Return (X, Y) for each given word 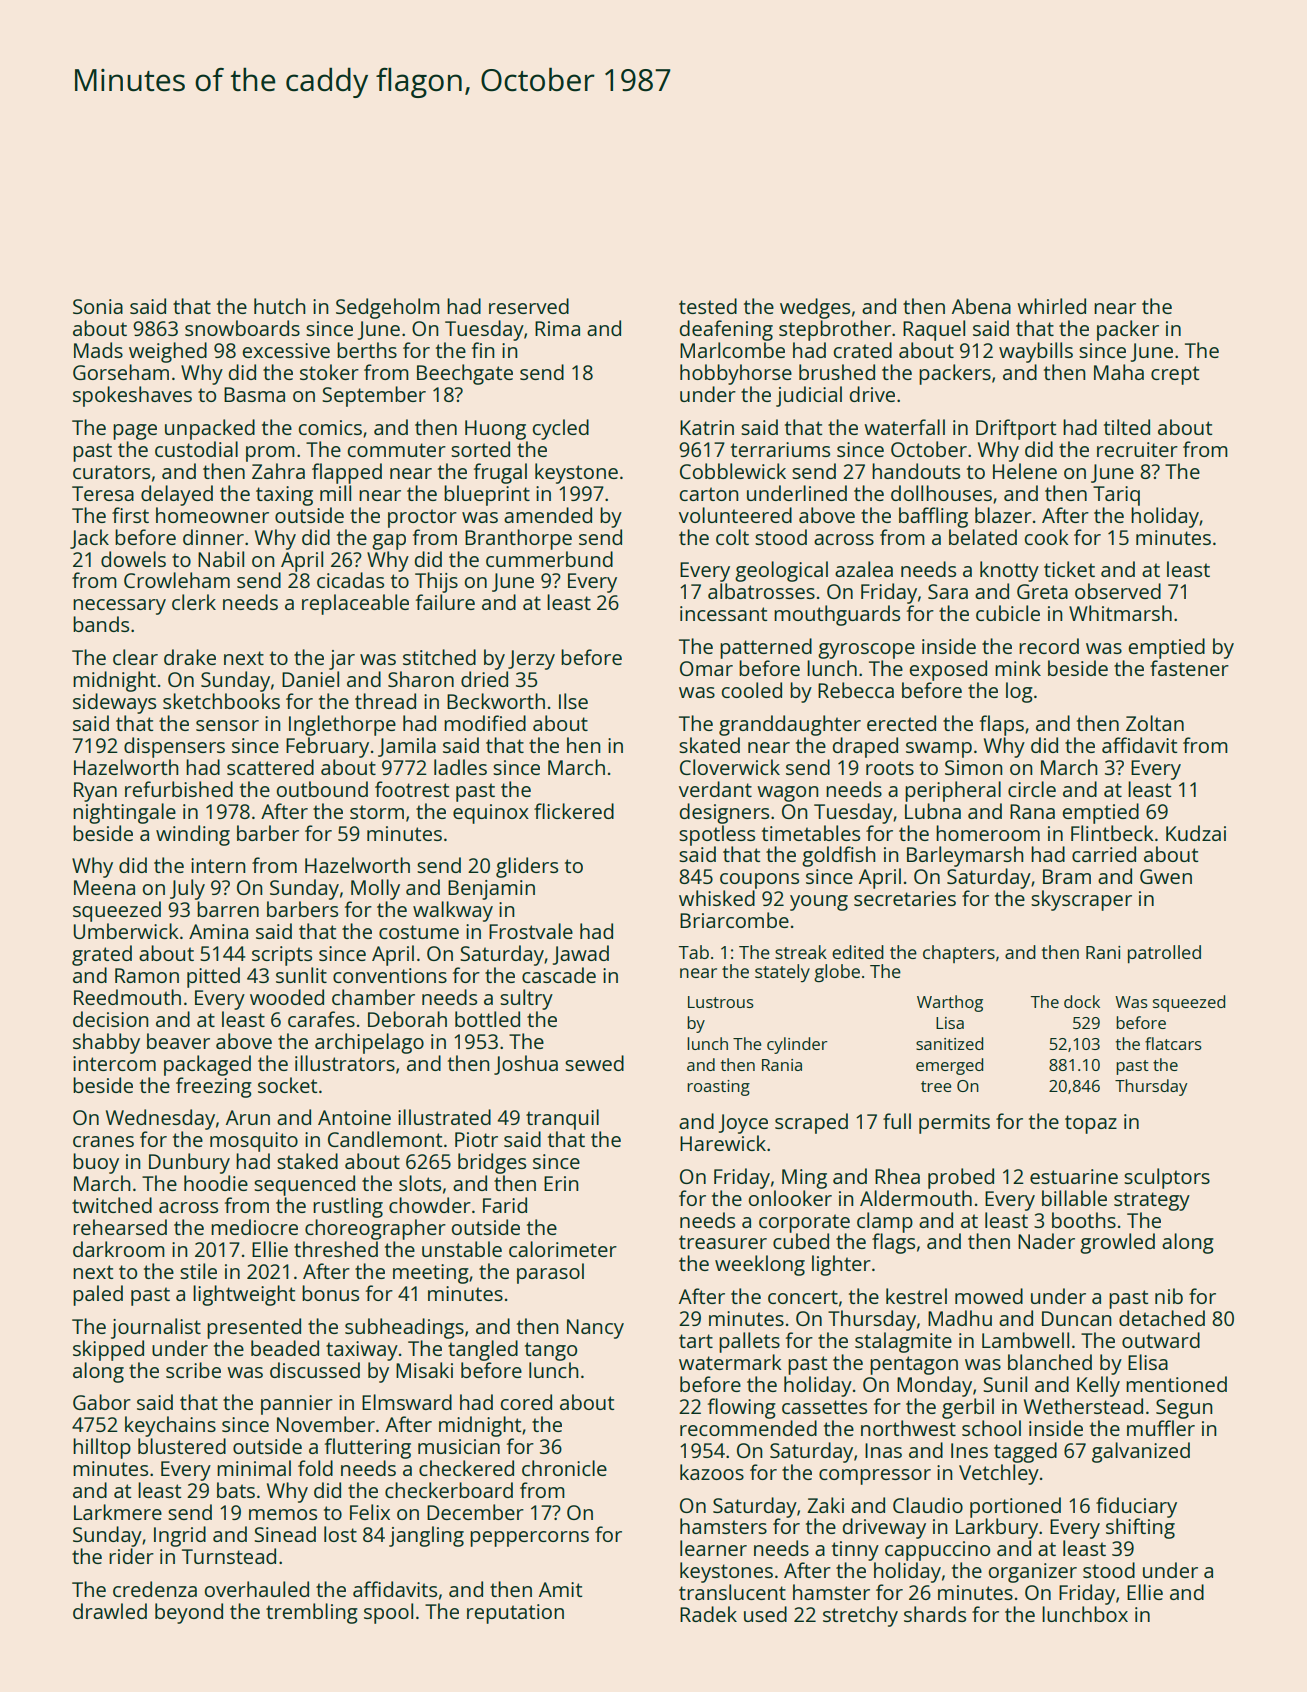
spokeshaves (132, 396)
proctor (422, 518)
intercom (114, 1063)
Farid (505, 1205)
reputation (515, 1614)
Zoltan (1155, 723)
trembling (312, 1613)
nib (1169, 1296)
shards (935, 1614)
